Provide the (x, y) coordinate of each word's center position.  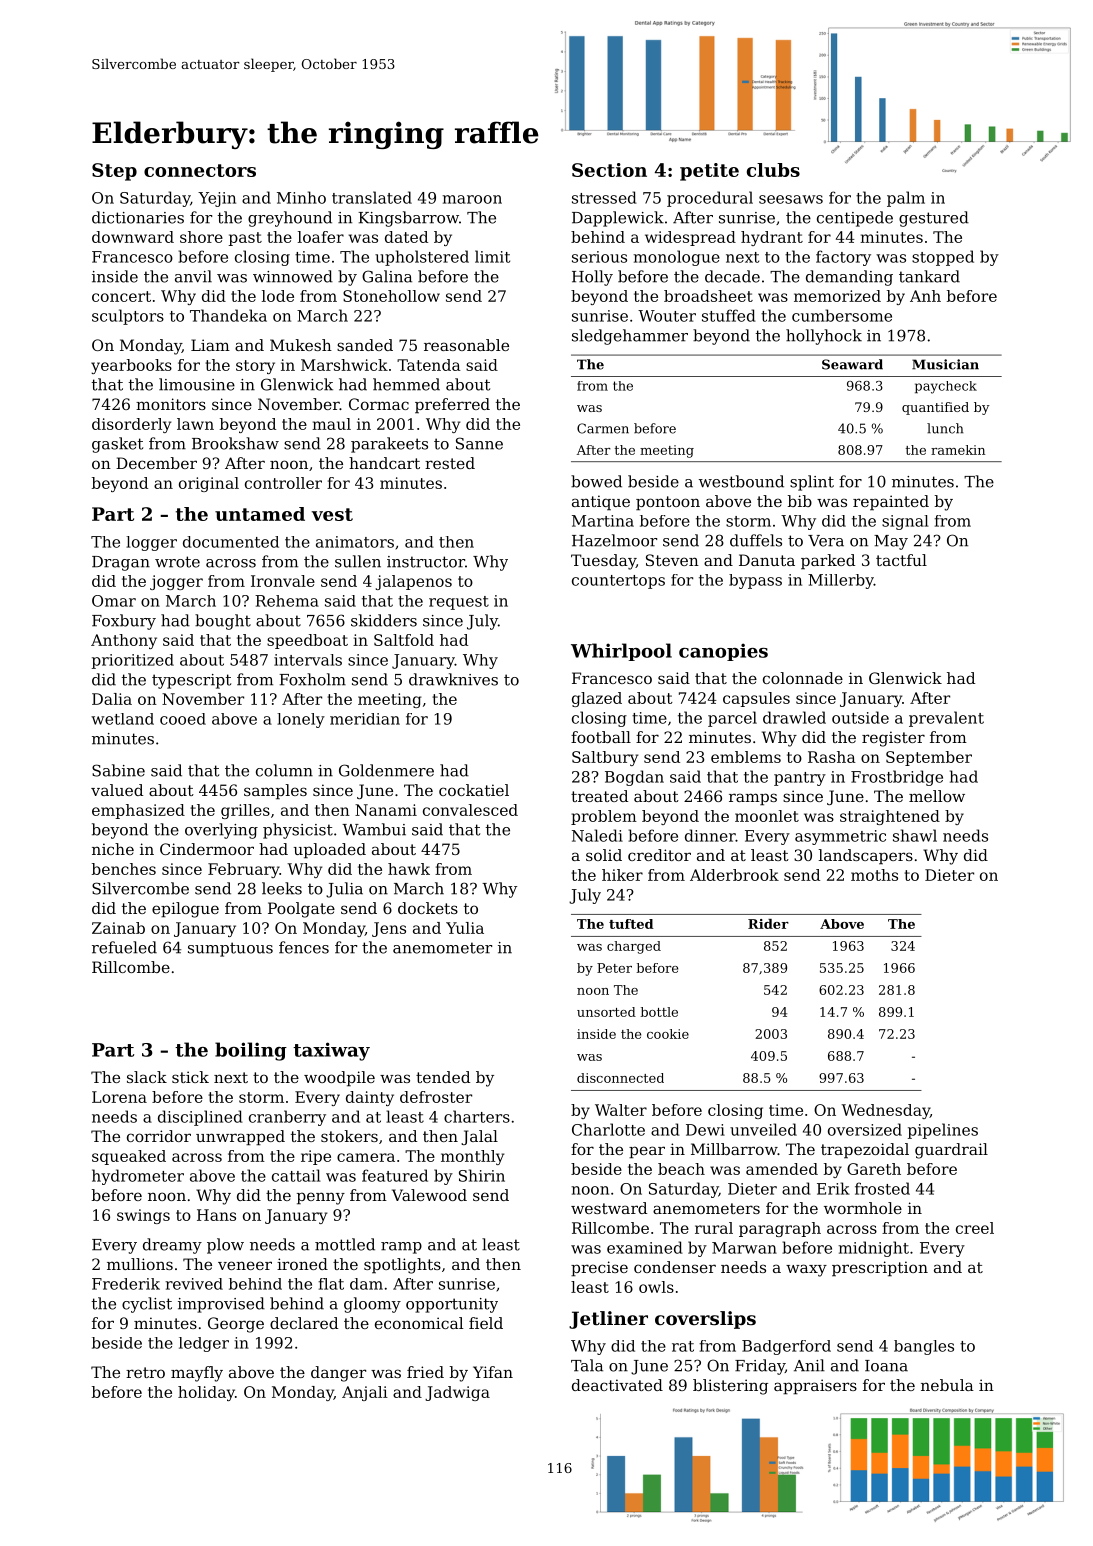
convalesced (470, 810)
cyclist (147, 1305)
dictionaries (138, 217)
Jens (389, 929)
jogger (176, 582)
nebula (947, 1385)
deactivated (617, 1385)
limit (492, 256)
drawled (794, 717)
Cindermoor (207, 849)
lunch (945, 428)
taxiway (331, 1051)
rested (450, 463)
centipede (855, 219)
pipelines (943, 1131)
